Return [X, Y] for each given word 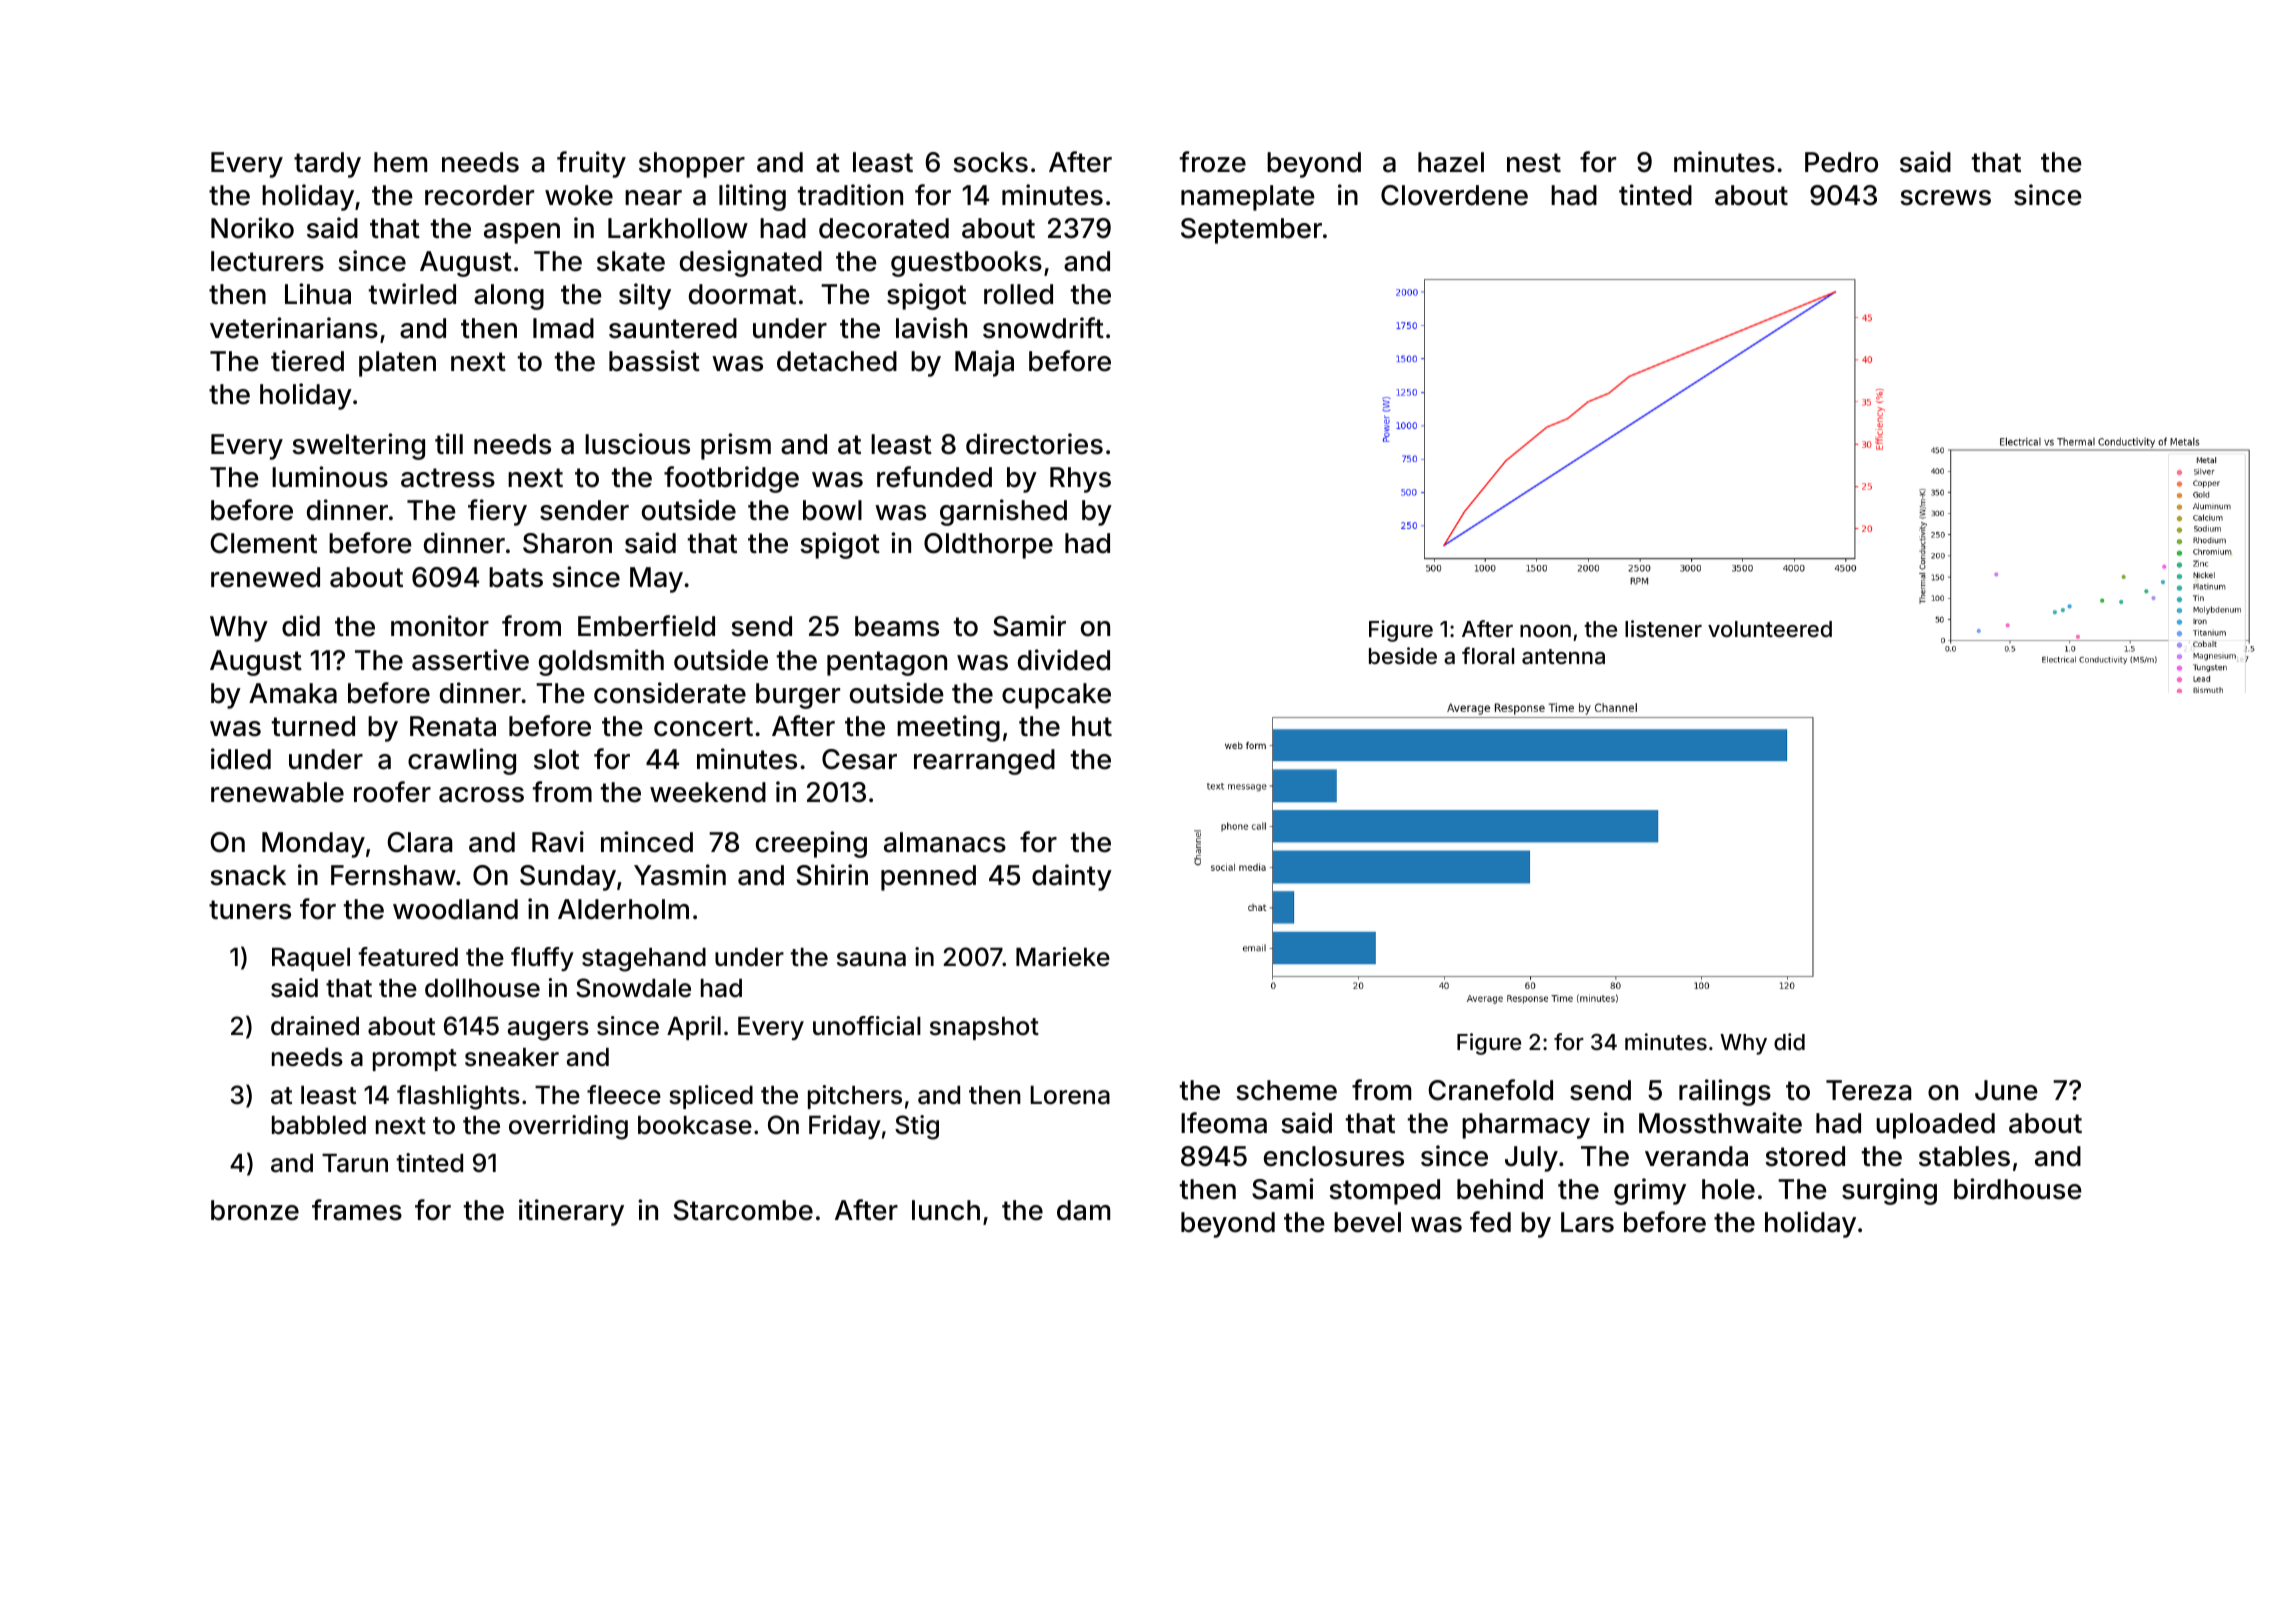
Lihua [318, 294]
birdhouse [2018, 1189]
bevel [1367, 1222]
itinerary [571, 1212]
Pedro [1841, 162]
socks [990, 162]
